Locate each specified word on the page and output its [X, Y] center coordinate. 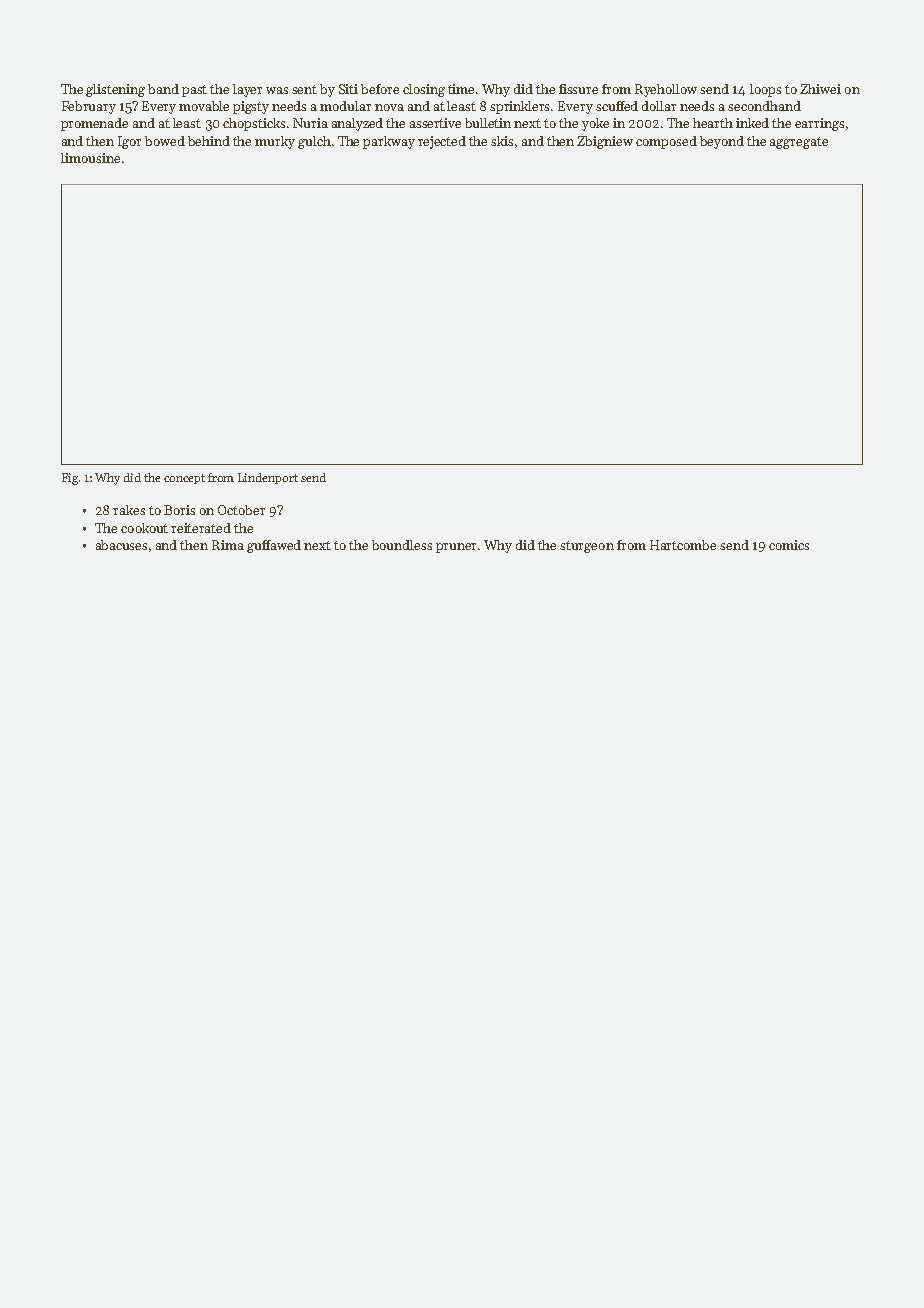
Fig [70, 479]
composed [666, 142]
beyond [722, 142]
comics [789, 545]
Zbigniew [605, 142]
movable [204, 106]
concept [184, 479]
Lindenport [268, 478]
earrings [819, 124]
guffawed [274, 546]
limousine [90, 158]
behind [209, 141]
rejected [442, 142]
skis [502, 141]
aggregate [799, 143]
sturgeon [587, 547]
